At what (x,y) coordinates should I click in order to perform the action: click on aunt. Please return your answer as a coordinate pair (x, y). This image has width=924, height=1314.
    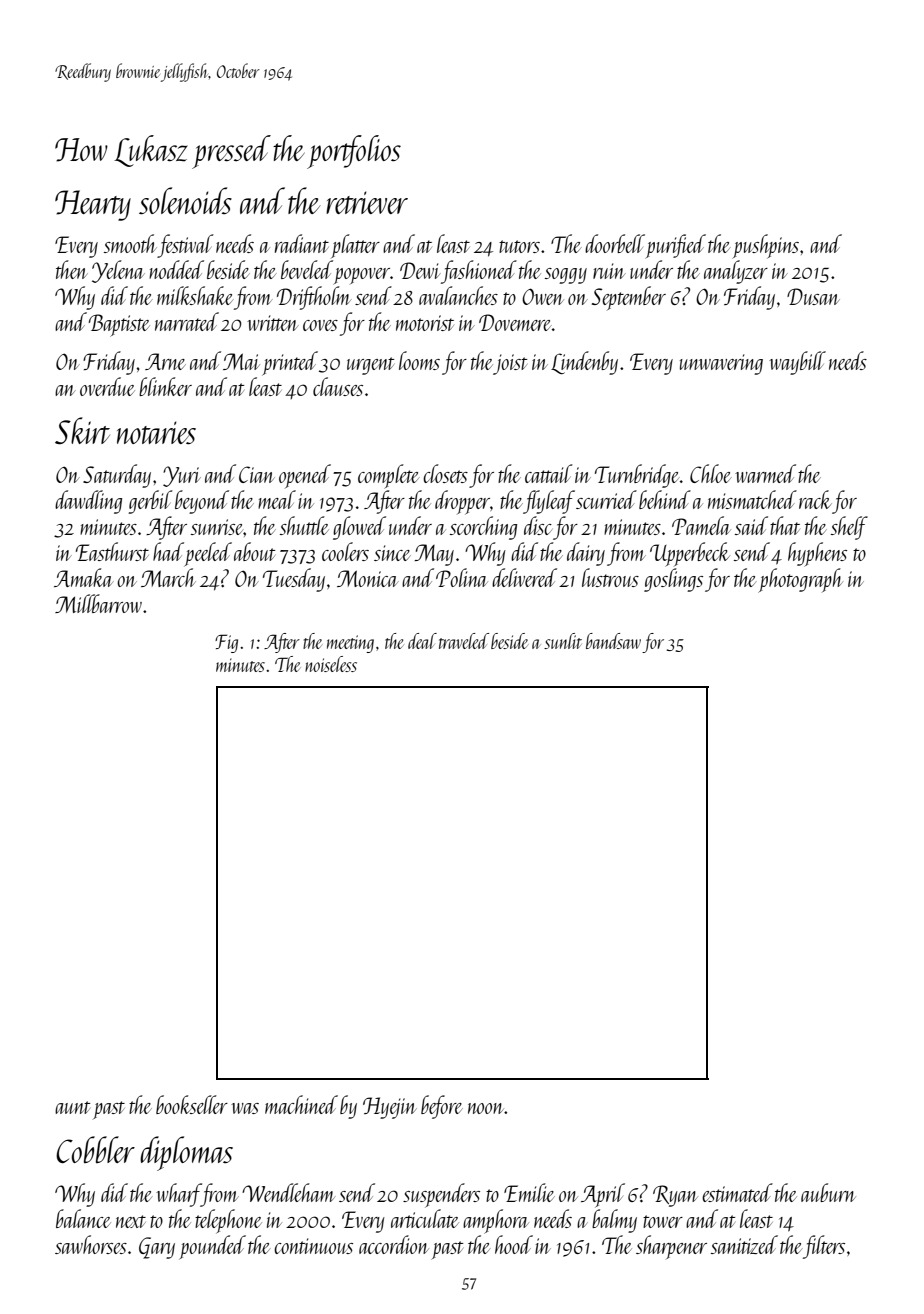
    Looking at the image, I should click on (72, 1107).
